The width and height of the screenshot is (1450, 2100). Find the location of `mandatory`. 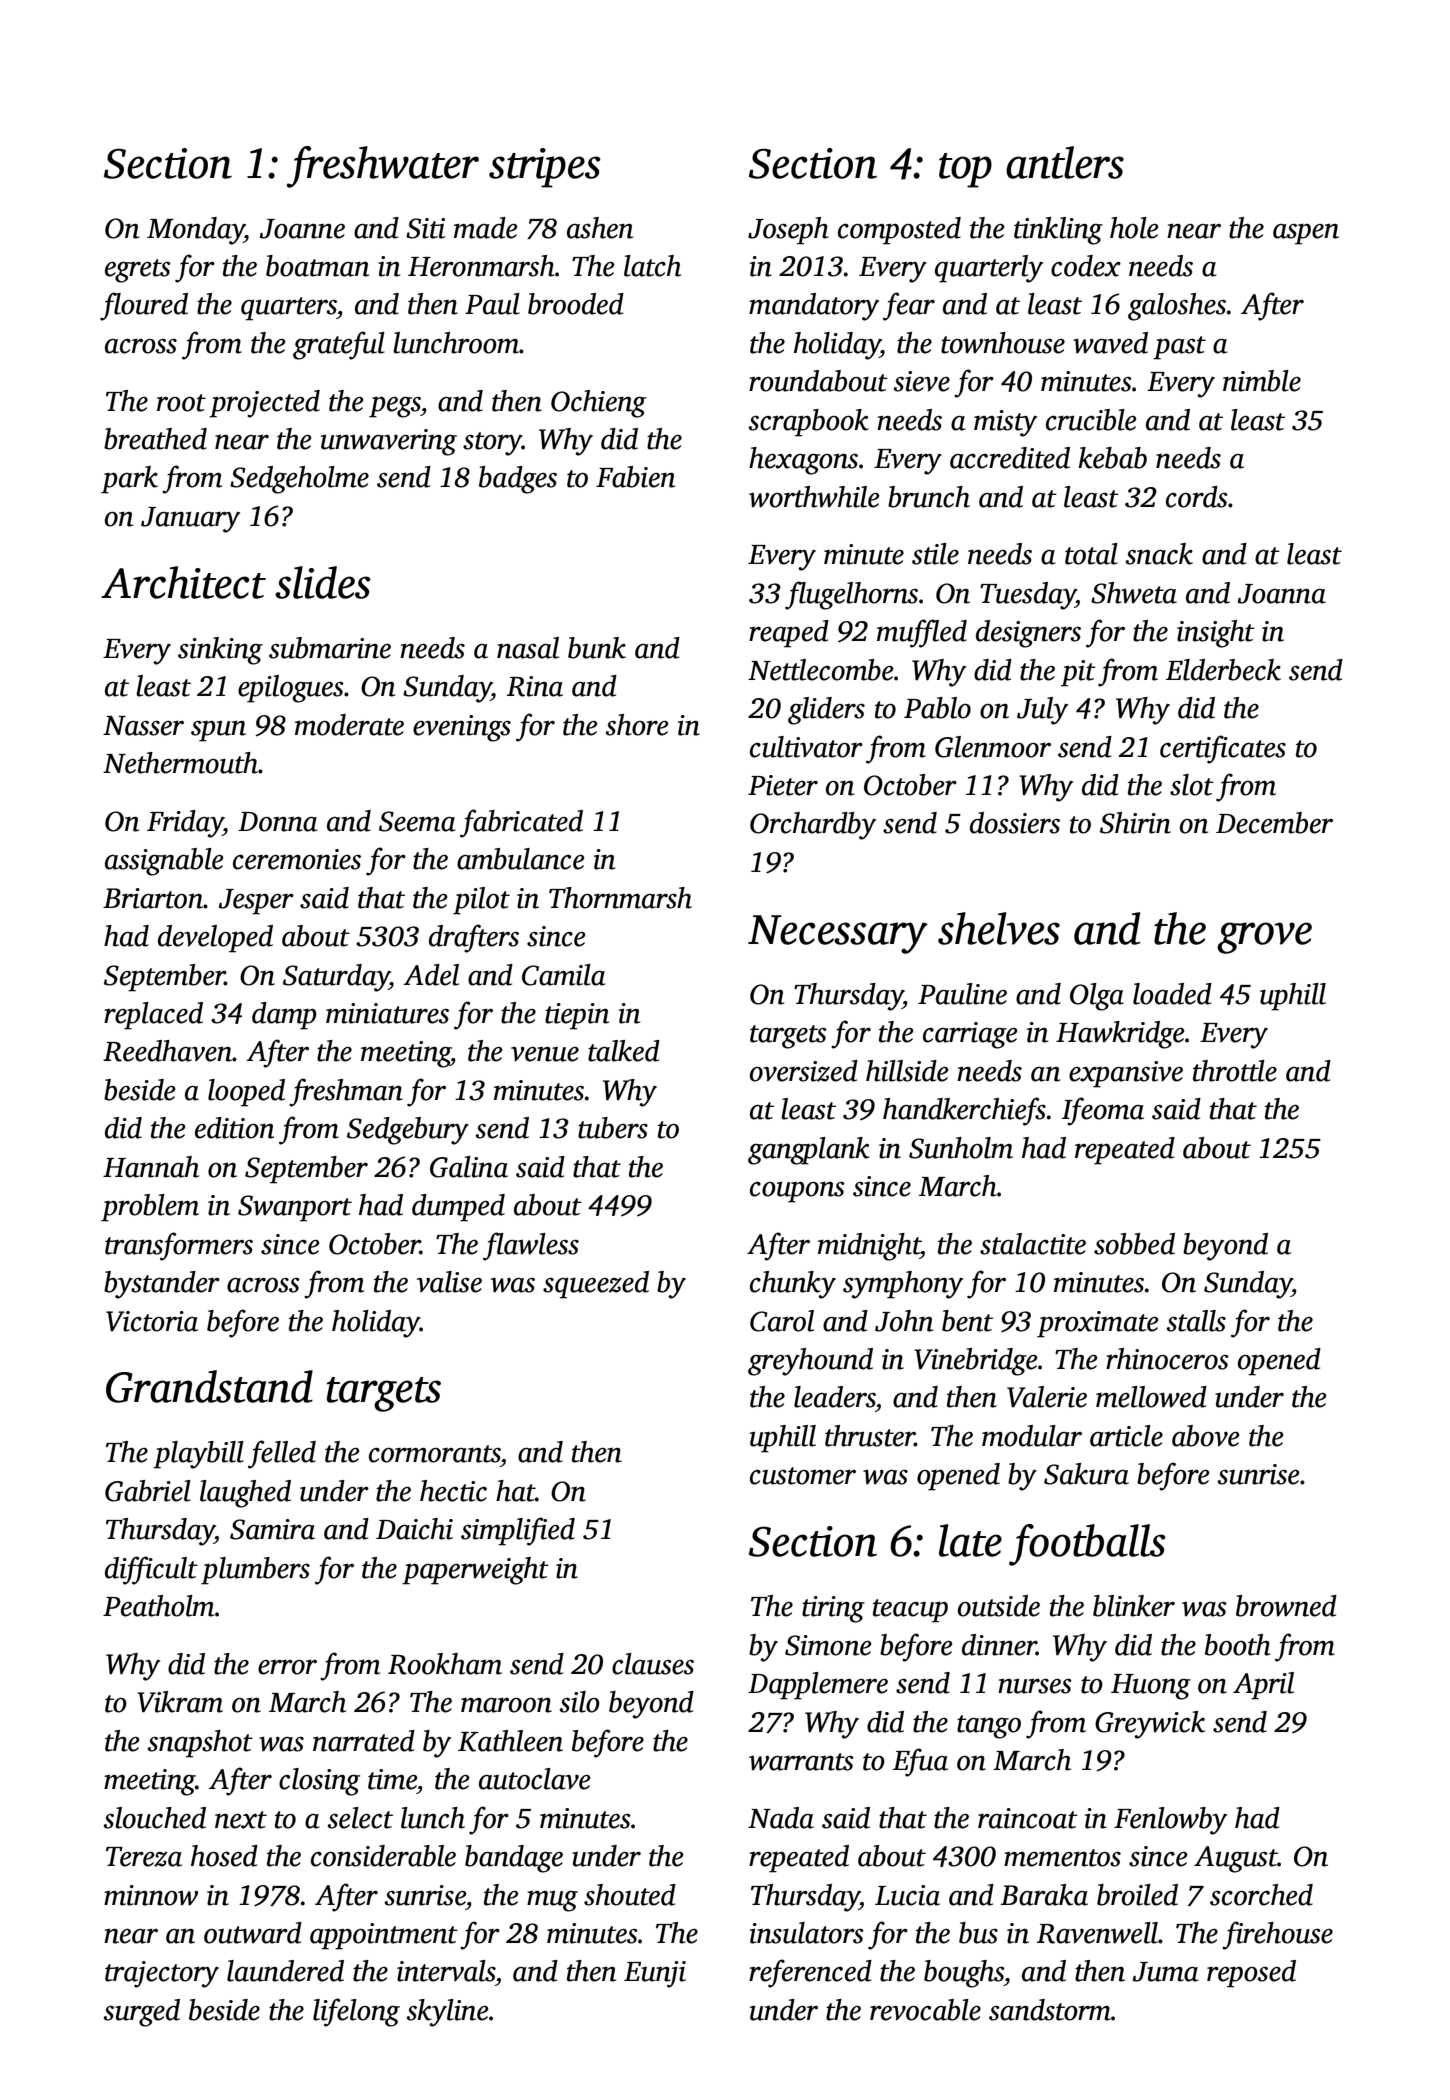

mandatory is located at coordinates (814, 307).
